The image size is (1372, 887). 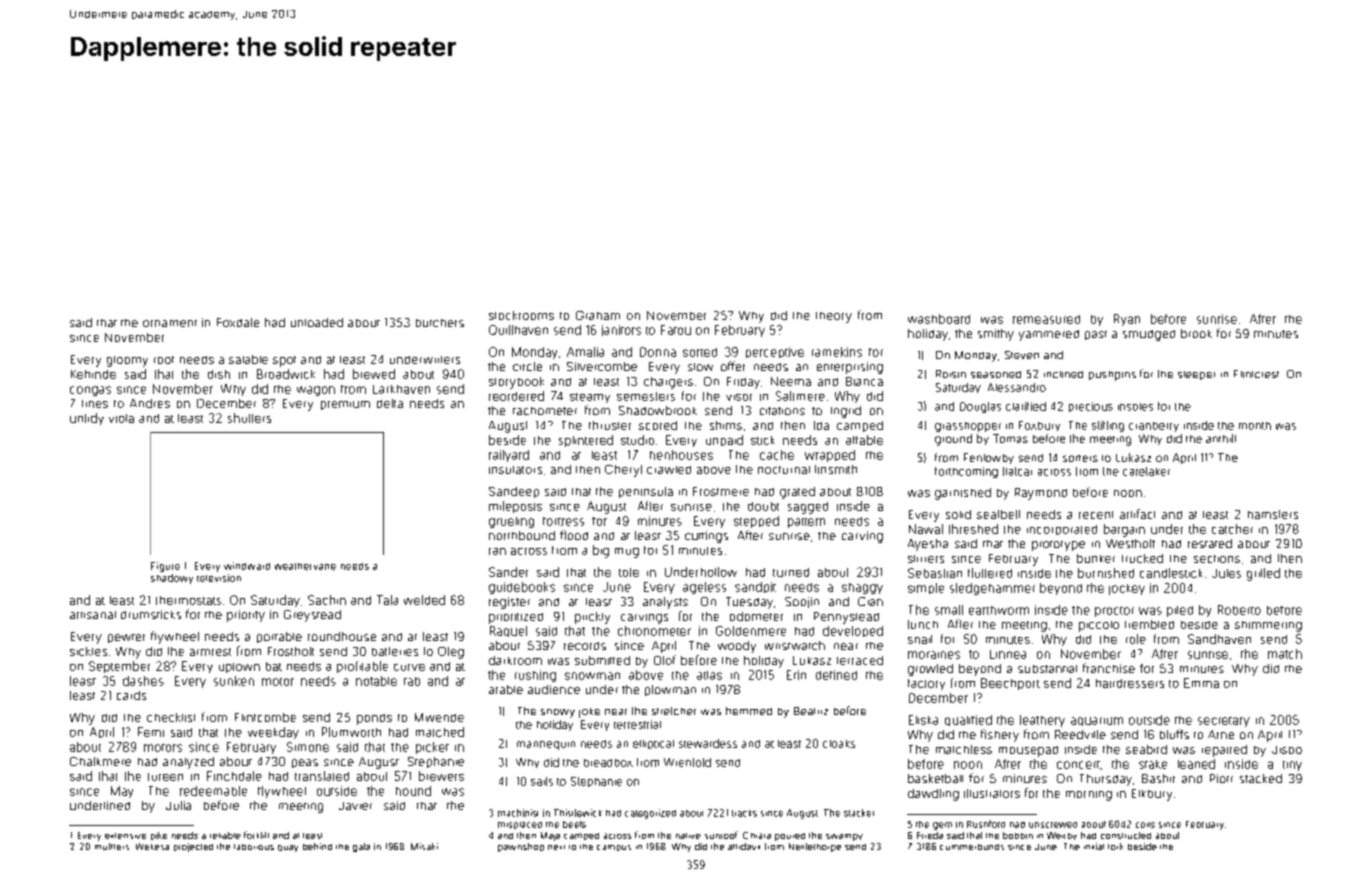 What do you see at coordinates (100, 761) in the screenshot?
I see `Chalkmere` at bounding box center [100, 761].
